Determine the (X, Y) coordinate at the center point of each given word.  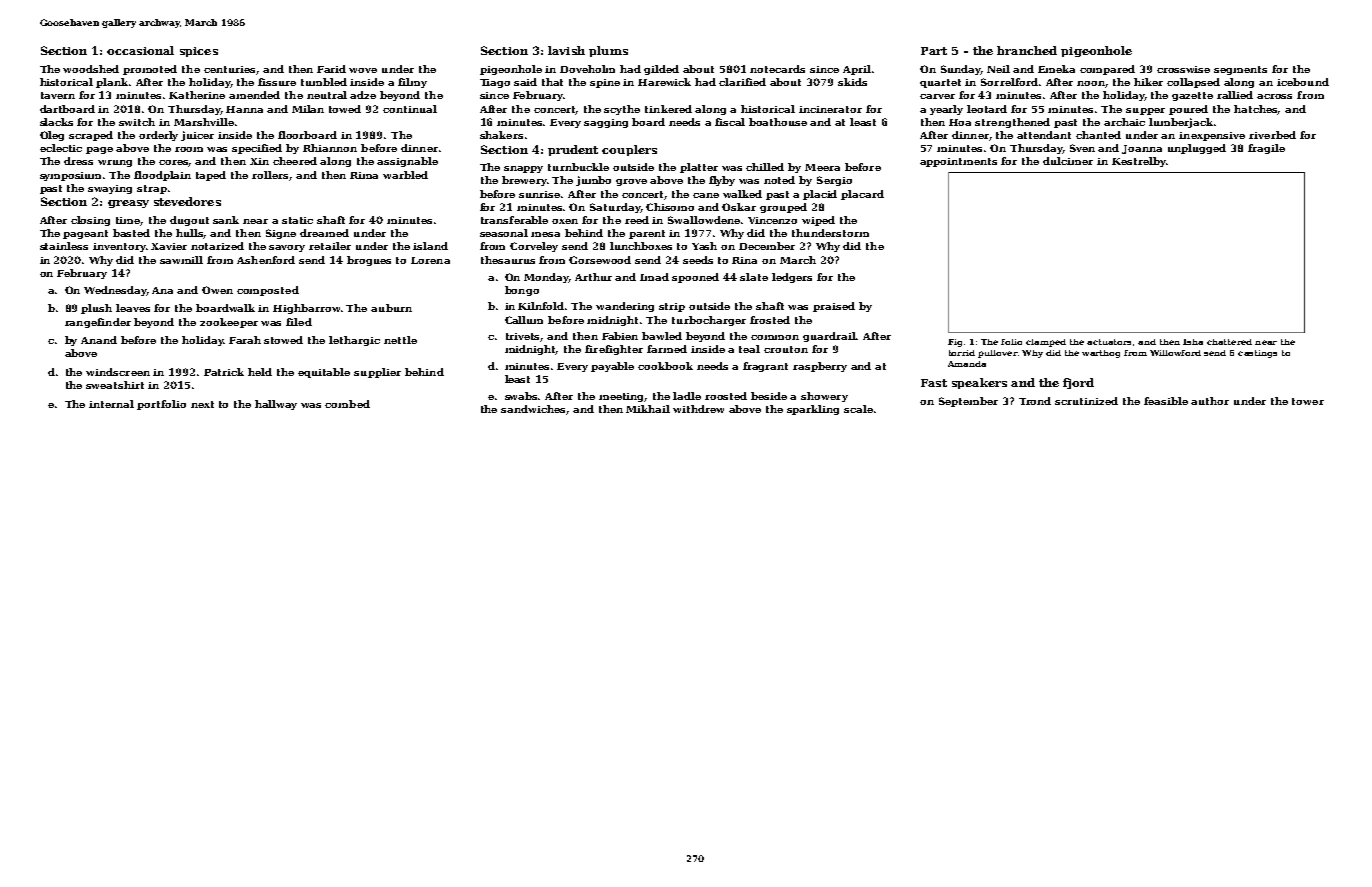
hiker (1148, 82)
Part (934, 51)
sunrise (539, 194)
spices (199, 52)
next (202, 404)
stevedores (187, 201)
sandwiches (533, 409)
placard (862, 195)
